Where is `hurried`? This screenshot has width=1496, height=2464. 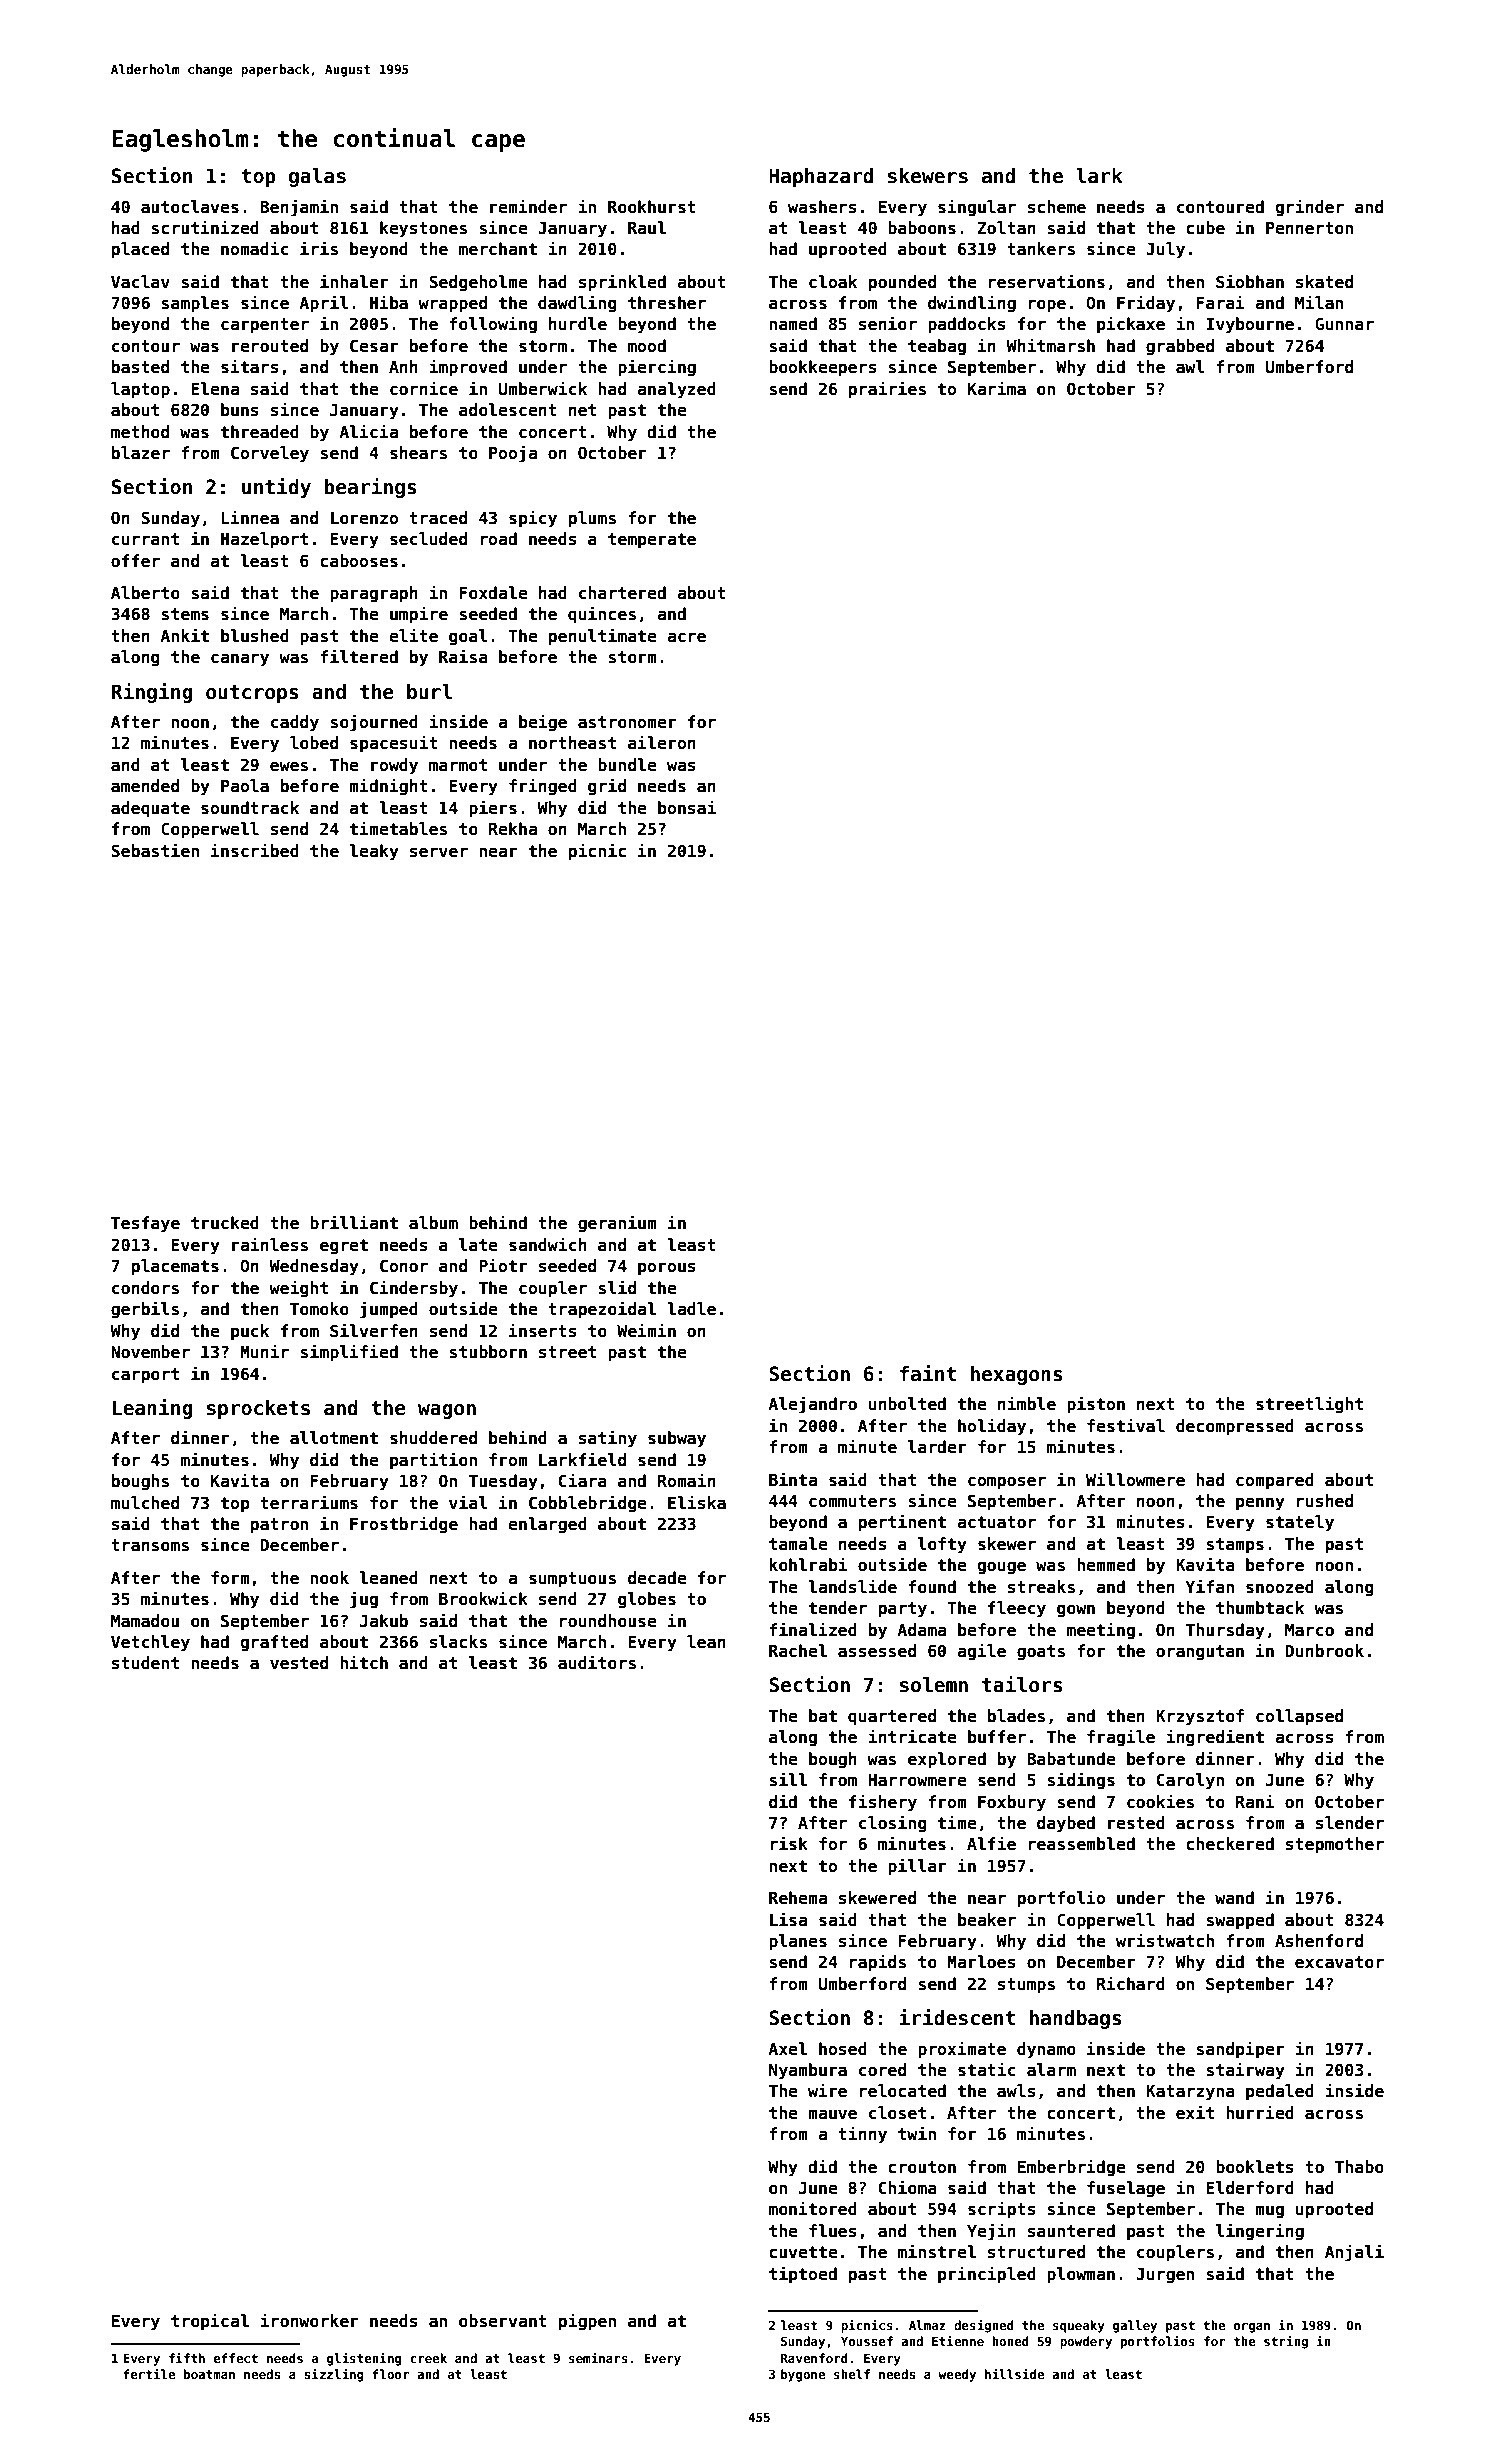 hurried is located at coordinates (1260, 2112).
